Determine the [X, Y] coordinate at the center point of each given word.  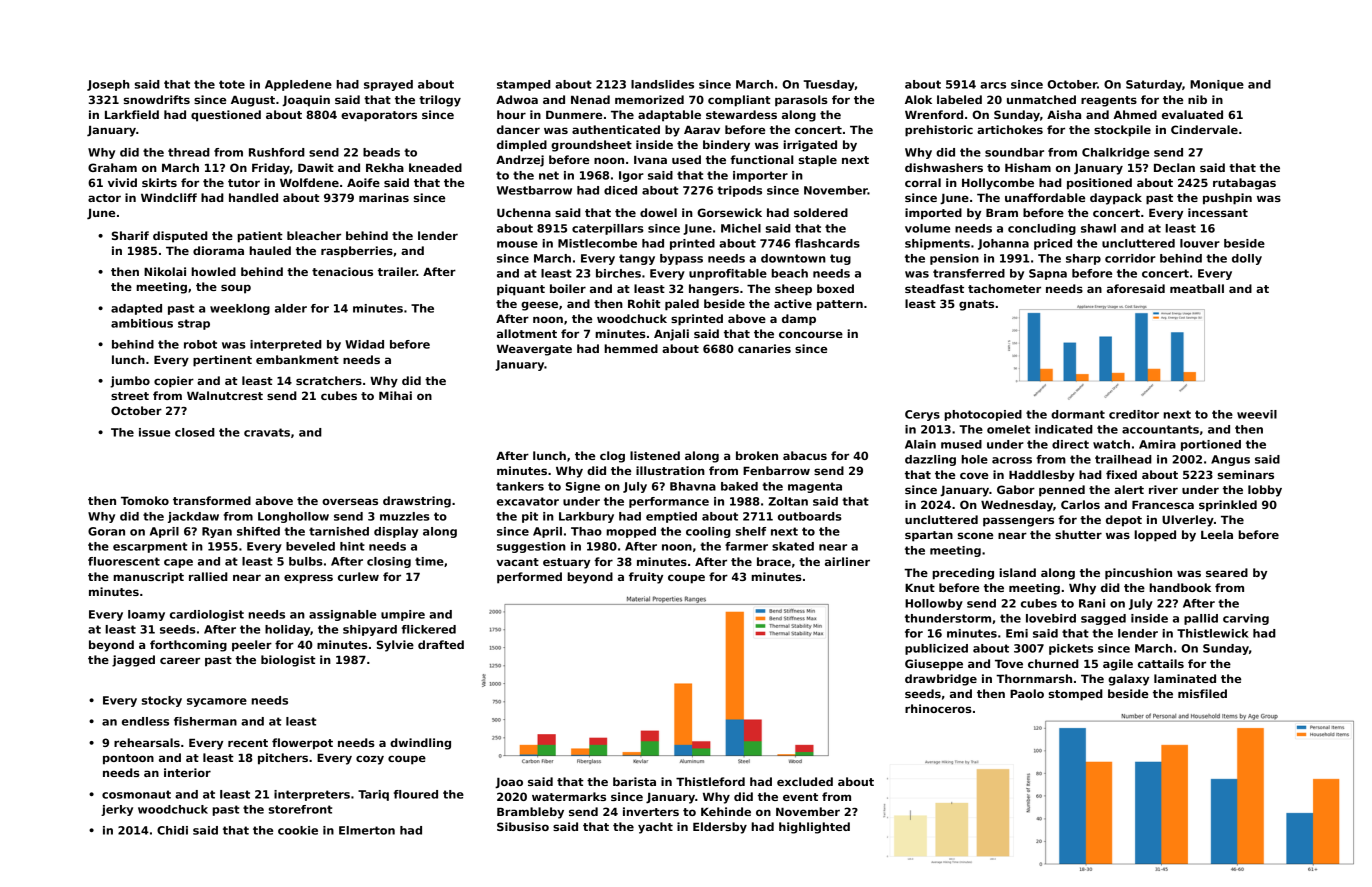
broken [757, 455]
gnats [976, 305]
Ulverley [1188, 521]
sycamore [217, 702]
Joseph [108, 85]
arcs [993, 85]
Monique [1217, 85]
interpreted [286, 345]
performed [529, 578]
